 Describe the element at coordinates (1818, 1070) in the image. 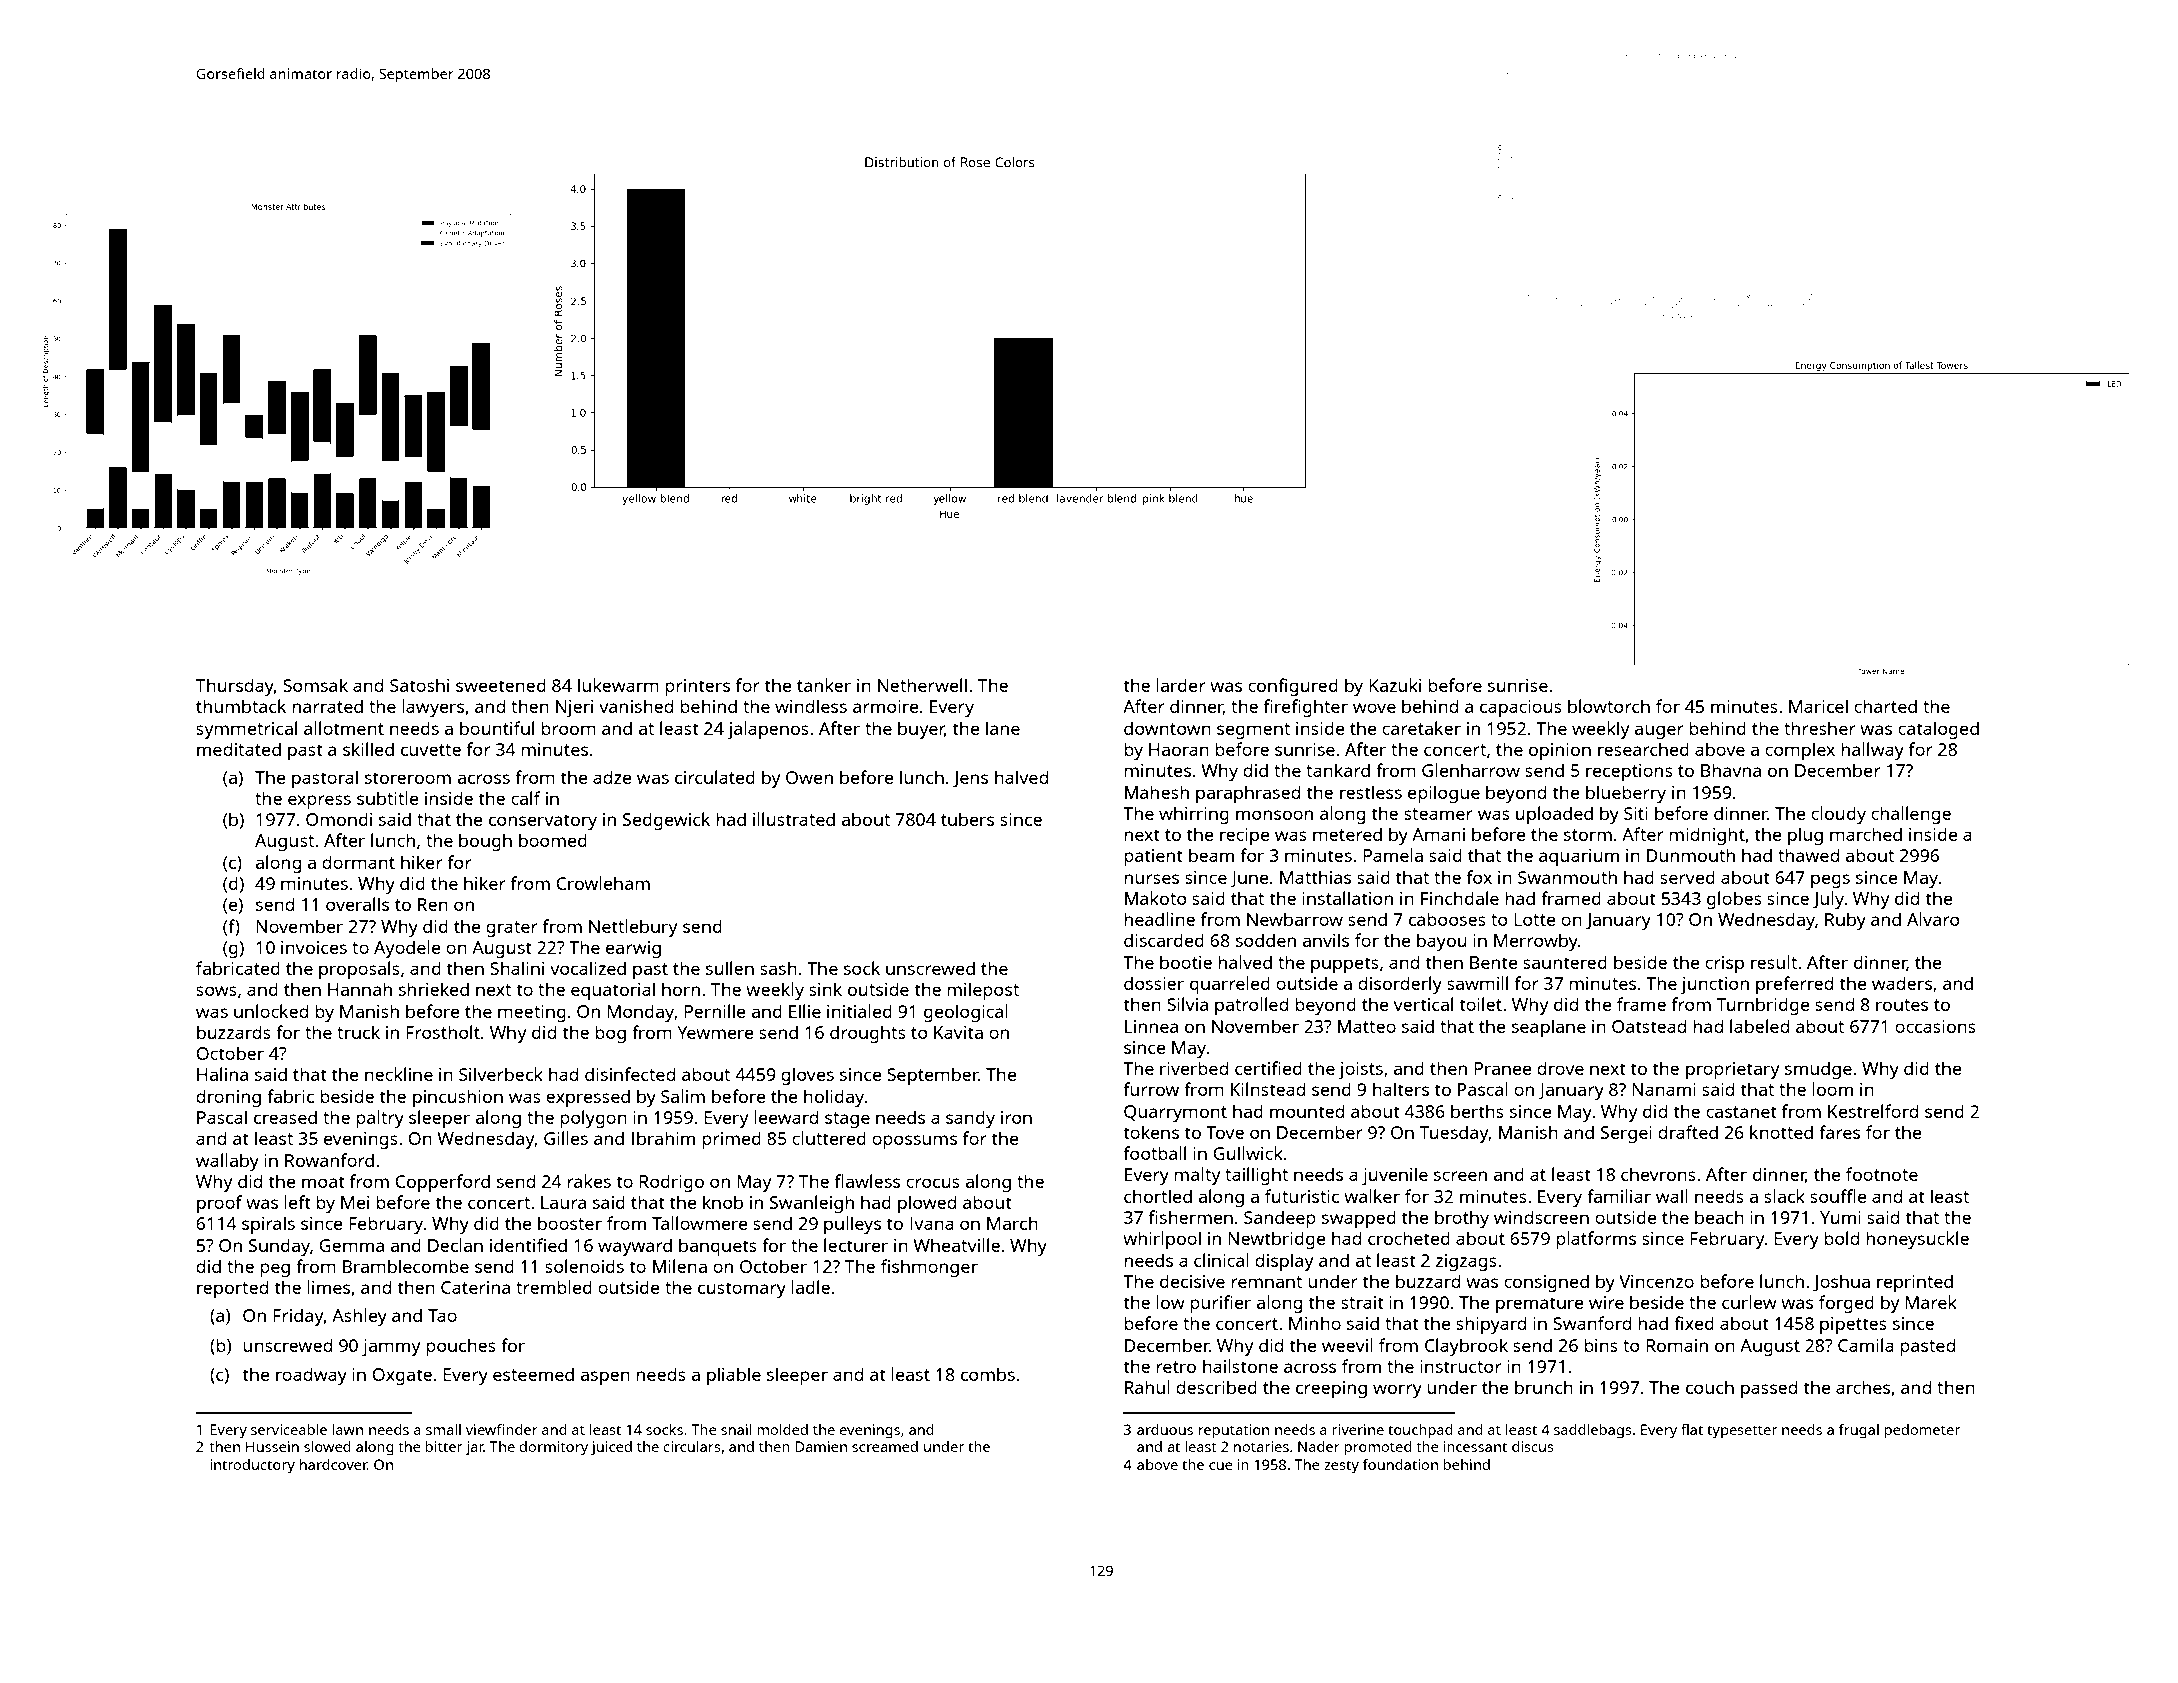

I see `smudge` at that location.
